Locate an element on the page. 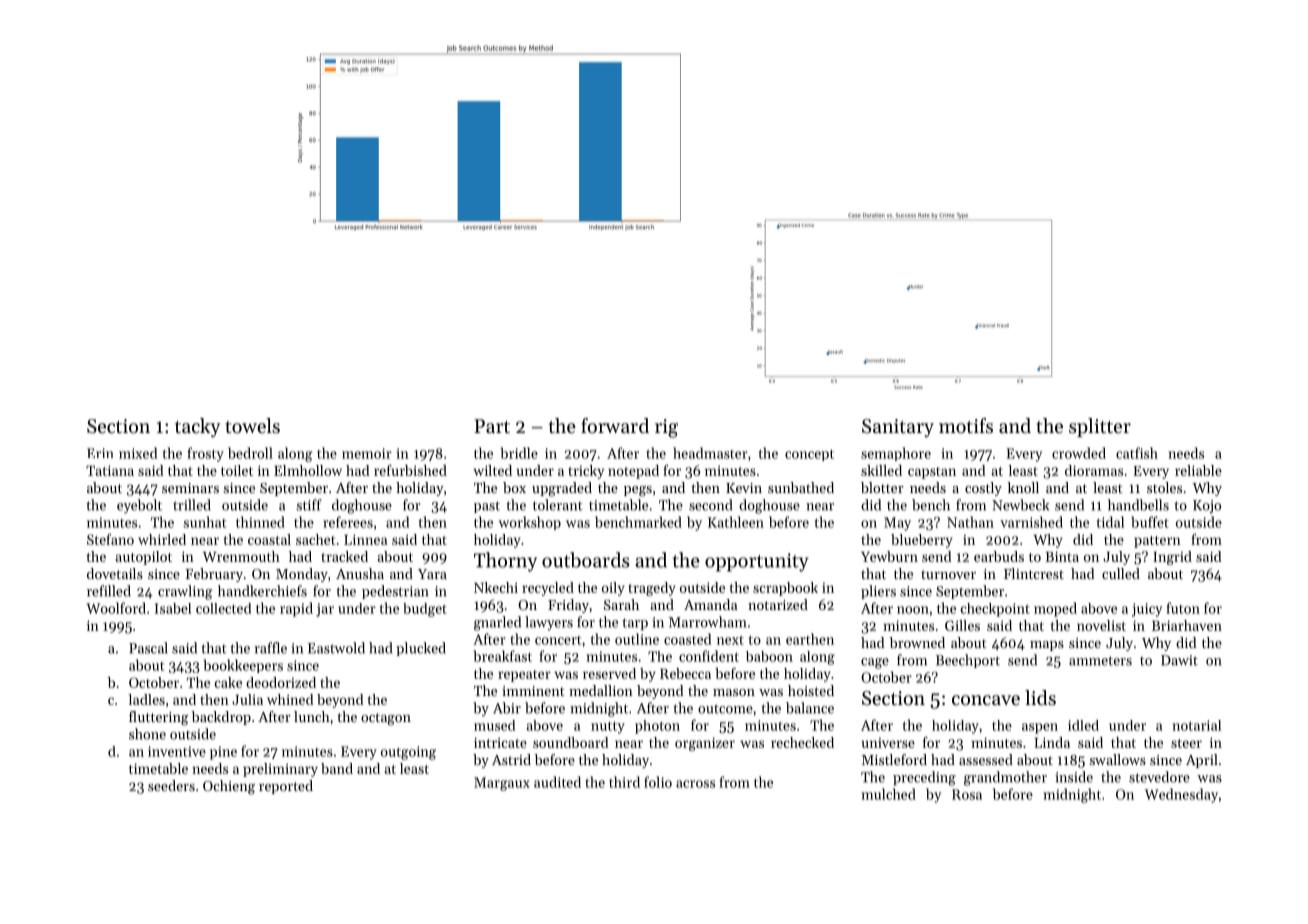 The image size is (1308, 924). towels is located at coordinates (252, 425).
